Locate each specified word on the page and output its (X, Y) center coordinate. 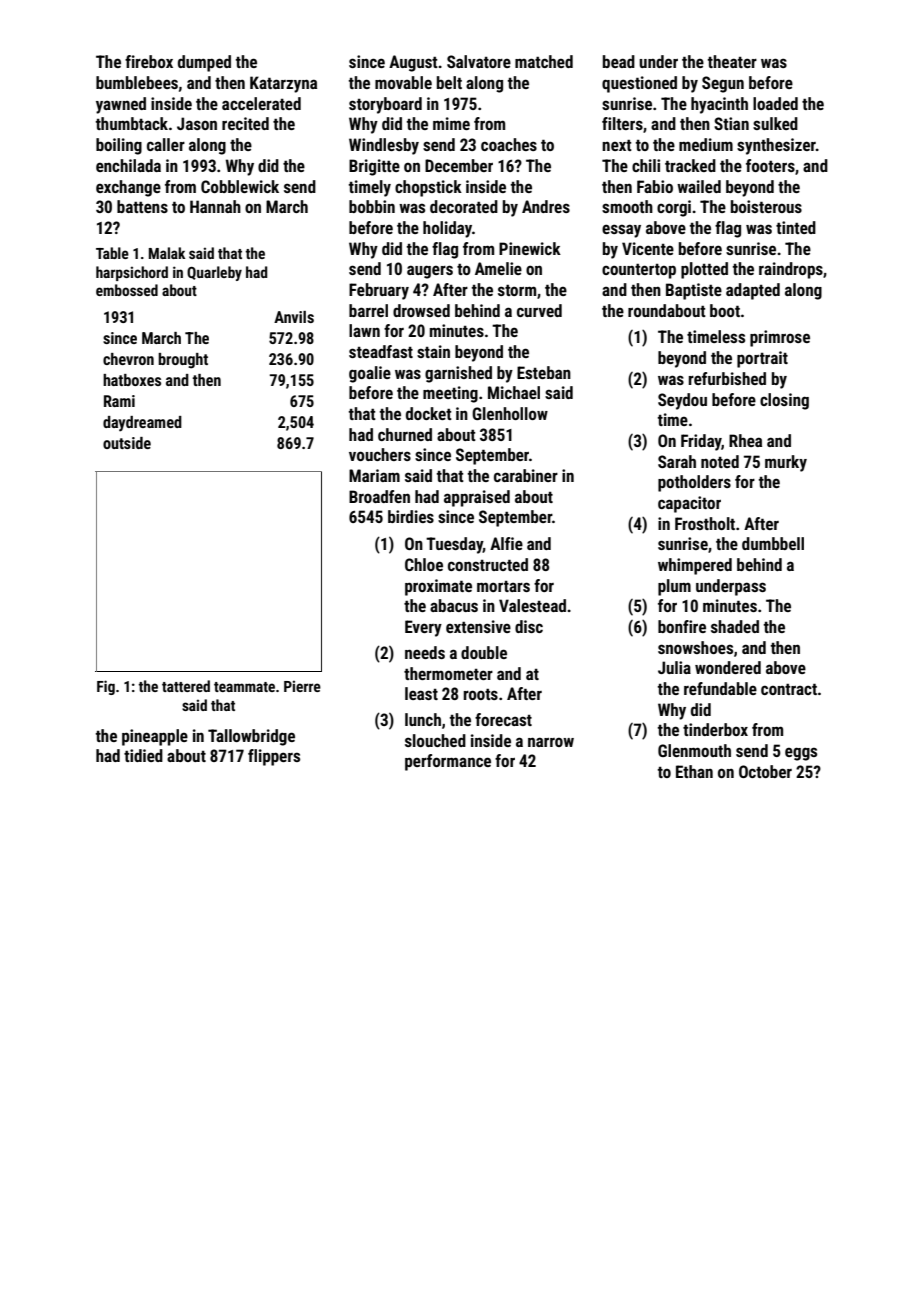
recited (245, 123)
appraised (477, 498)
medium (706, 144)
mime (451, 123)
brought (183, 361)
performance (448, 762)
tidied (143, 755)
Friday (701, 442)
